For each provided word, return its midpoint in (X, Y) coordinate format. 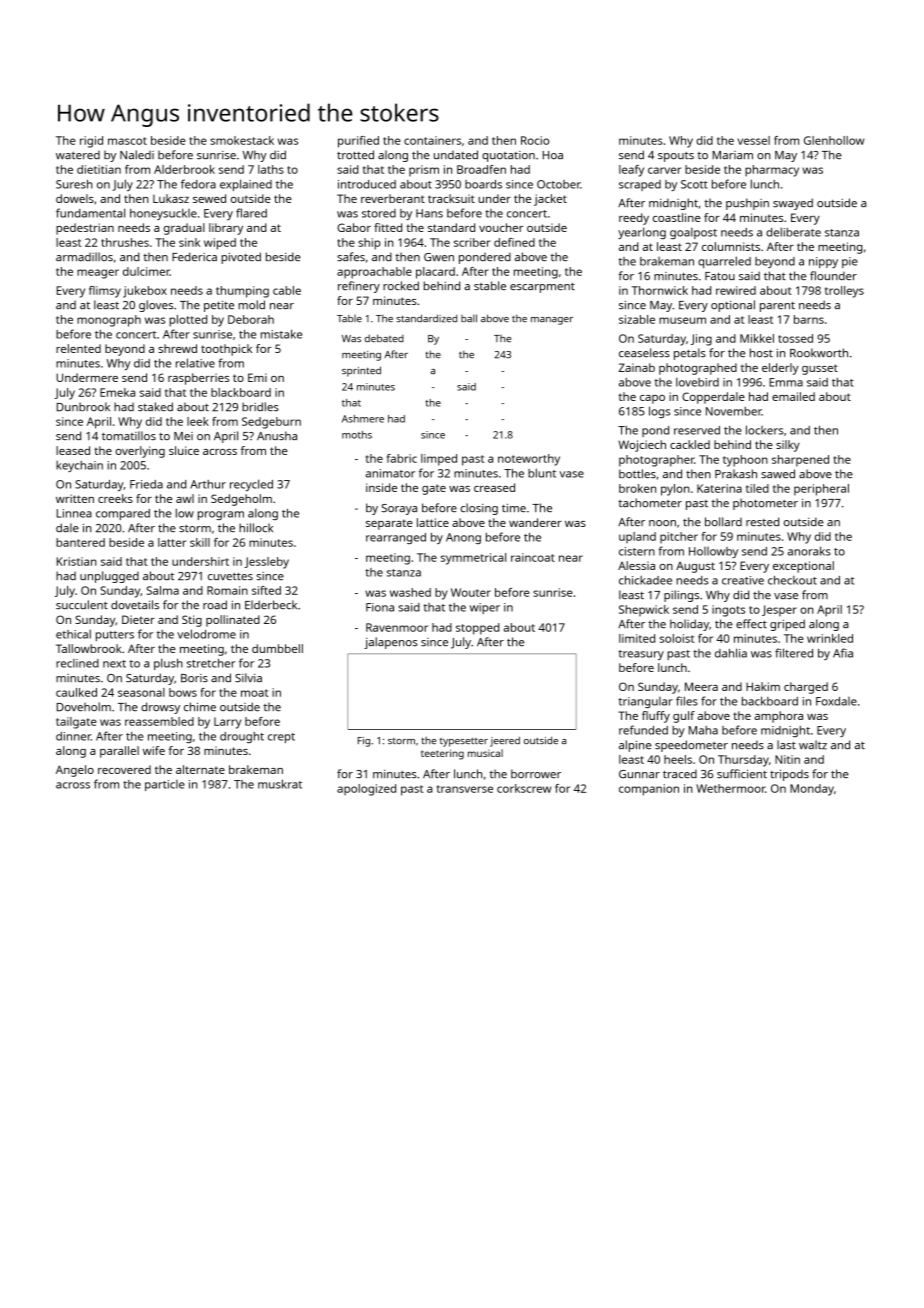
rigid (91, 142)
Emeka (117, 392)
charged (806, 688)
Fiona (380, 607)
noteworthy (529, 460)
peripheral (821, 490)
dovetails (135, 604)
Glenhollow (834, 140)
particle (165, 785)
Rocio (535, 140)
